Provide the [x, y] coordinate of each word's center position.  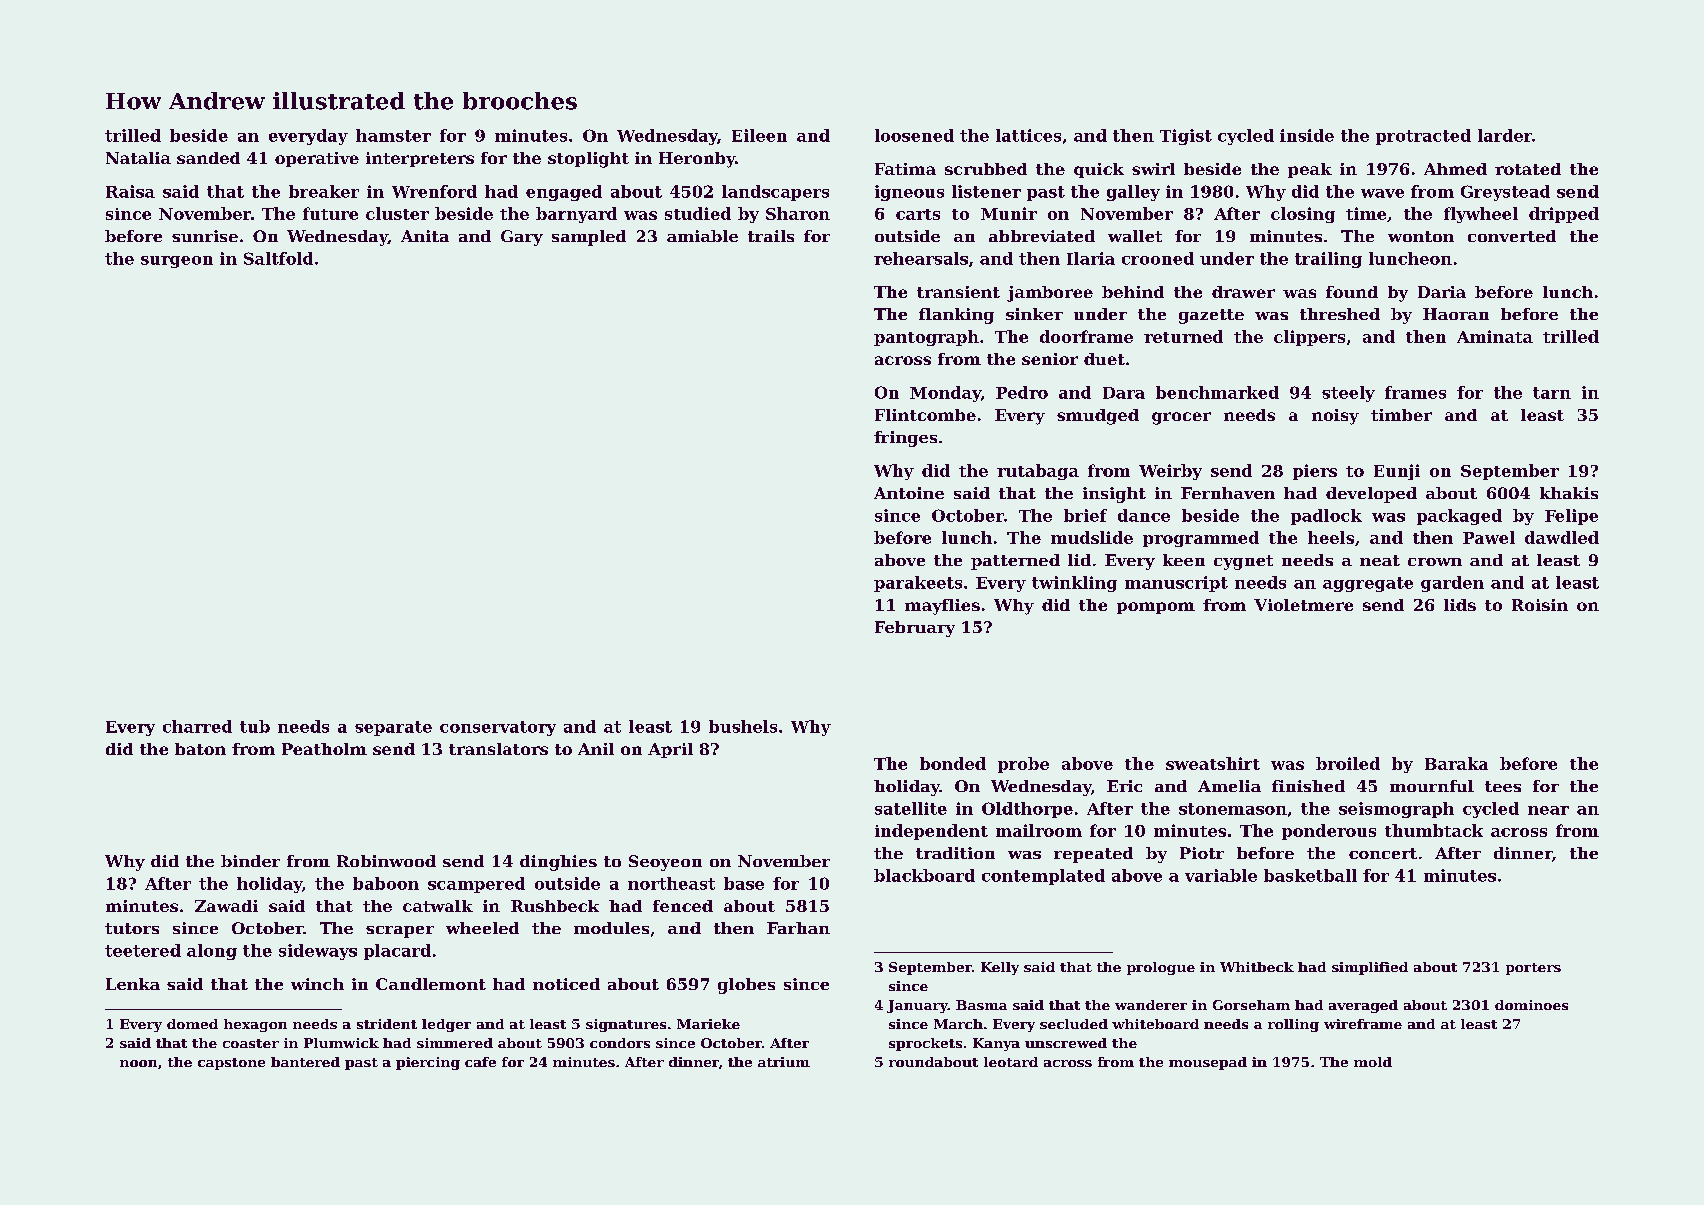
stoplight [588, 160]
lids [1460, 605]
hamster [393, 135]
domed [192, 1024]
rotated [1528, 169]
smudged [1098, 417]
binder [250, 861]
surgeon [177, 262]
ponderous [1329, 832]
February [915, 629]
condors [620, 1043]
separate [393, 728]
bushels [743, 726]
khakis [1569, 493]
